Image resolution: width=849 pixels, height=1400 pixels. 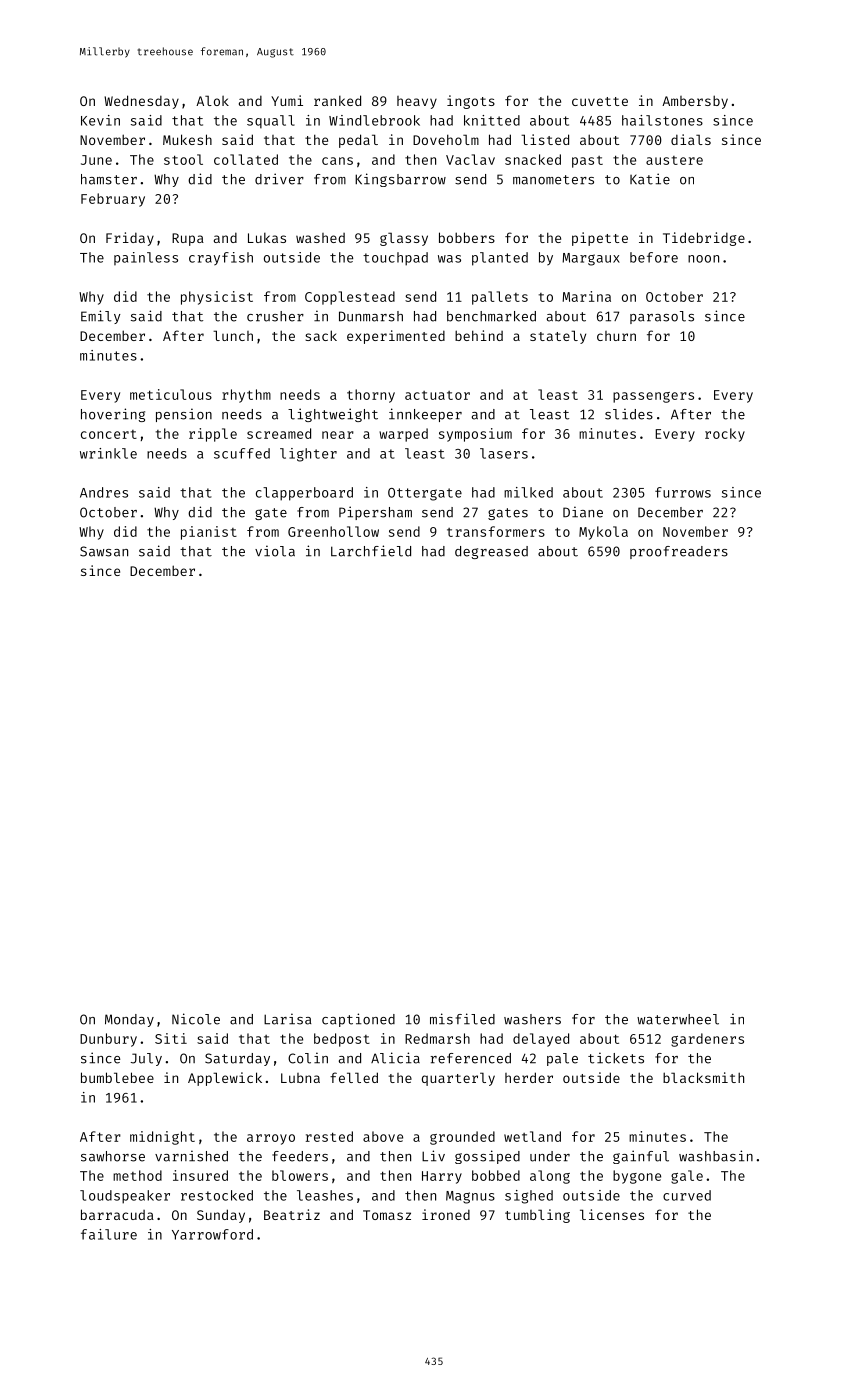 What do you see at coordinates (487, 1157) in the document?
I see `gossiped` at bounding box center [487, 1157].
